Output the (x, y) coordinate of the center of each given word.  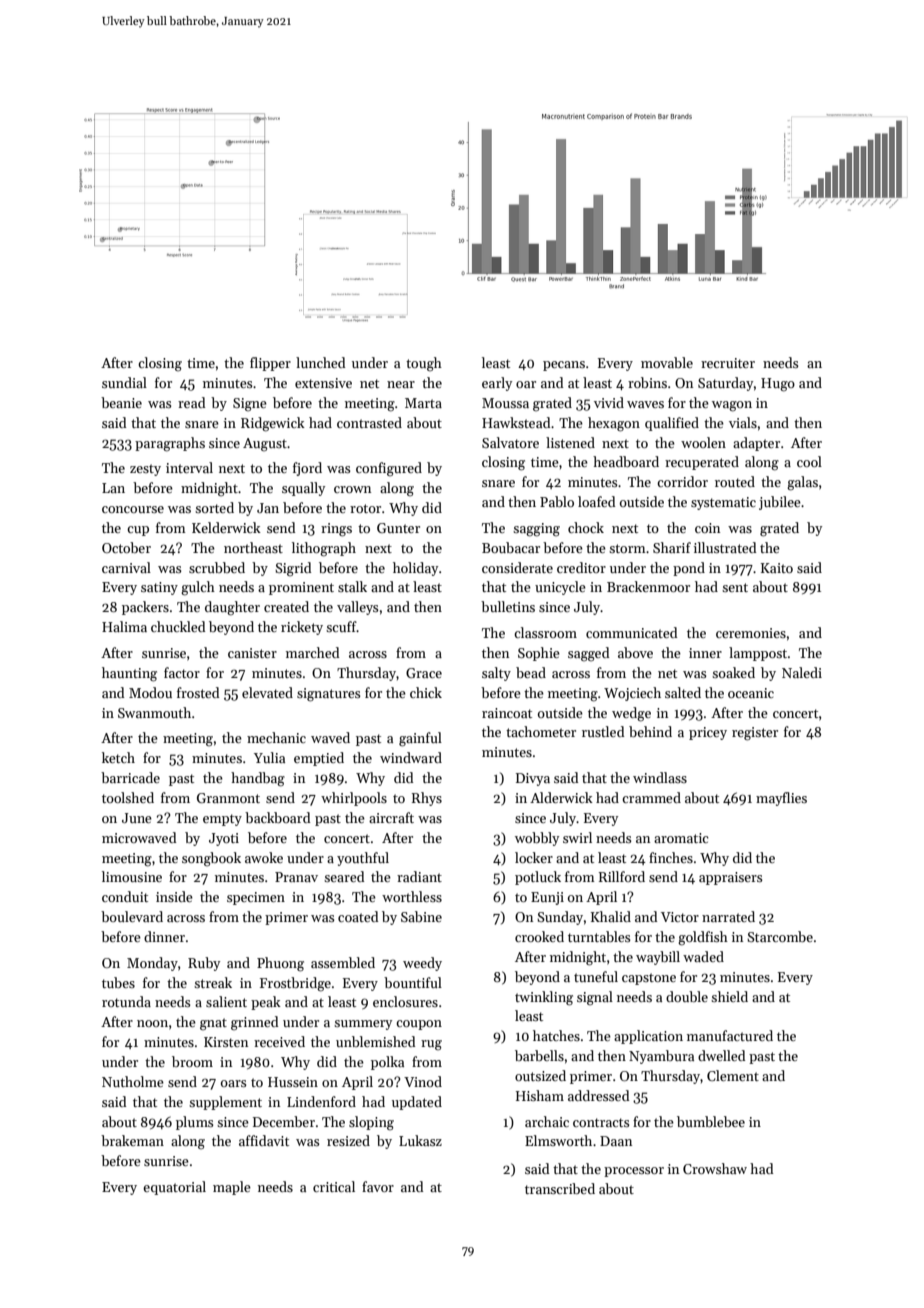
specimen (256, 898)
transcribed (560, 1188)
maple (232, 1188)
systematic (723, 503)
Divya (533, 779)
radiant (419, 876)
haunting (129, 674)
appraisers (730, 878)
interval (189, 467)
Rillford (622, 876)
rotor (365, 508)
